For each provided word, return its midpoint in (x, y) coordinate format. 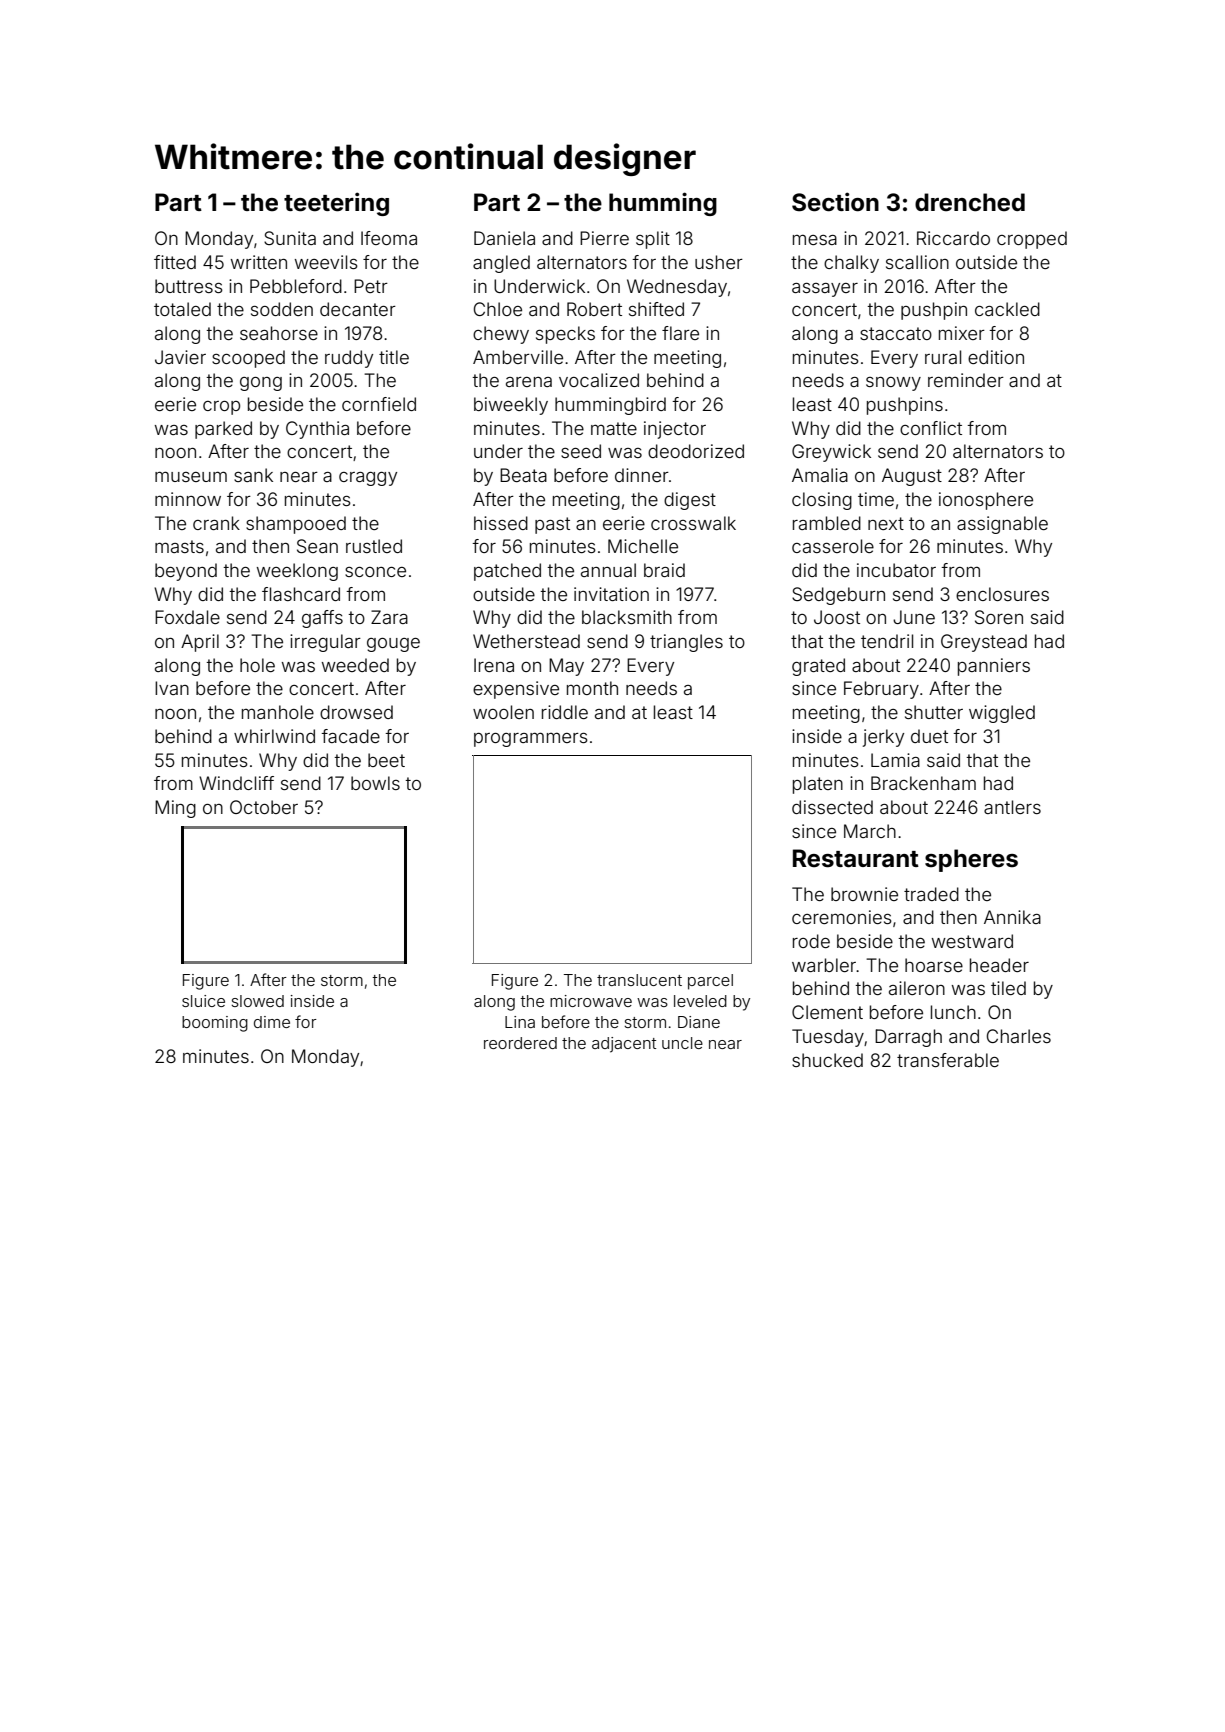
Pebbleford (296, 286)
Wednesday (677, 288)
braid (664, 570)
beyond (186, 572)
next (886, 523)
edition (996, 357)
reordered (520, 1043)
